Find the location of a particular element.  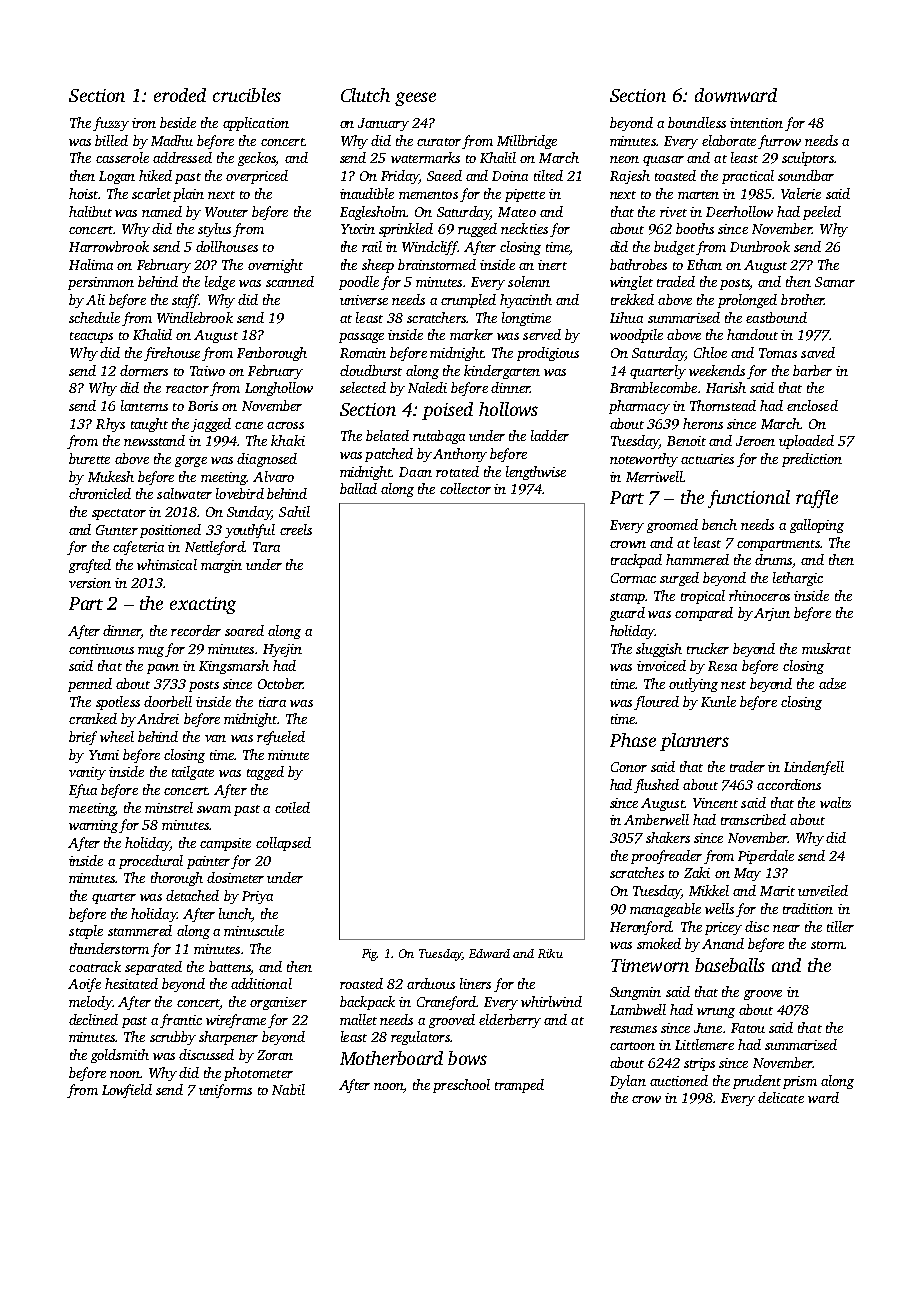

selected is located at coordinates (363, 387).
